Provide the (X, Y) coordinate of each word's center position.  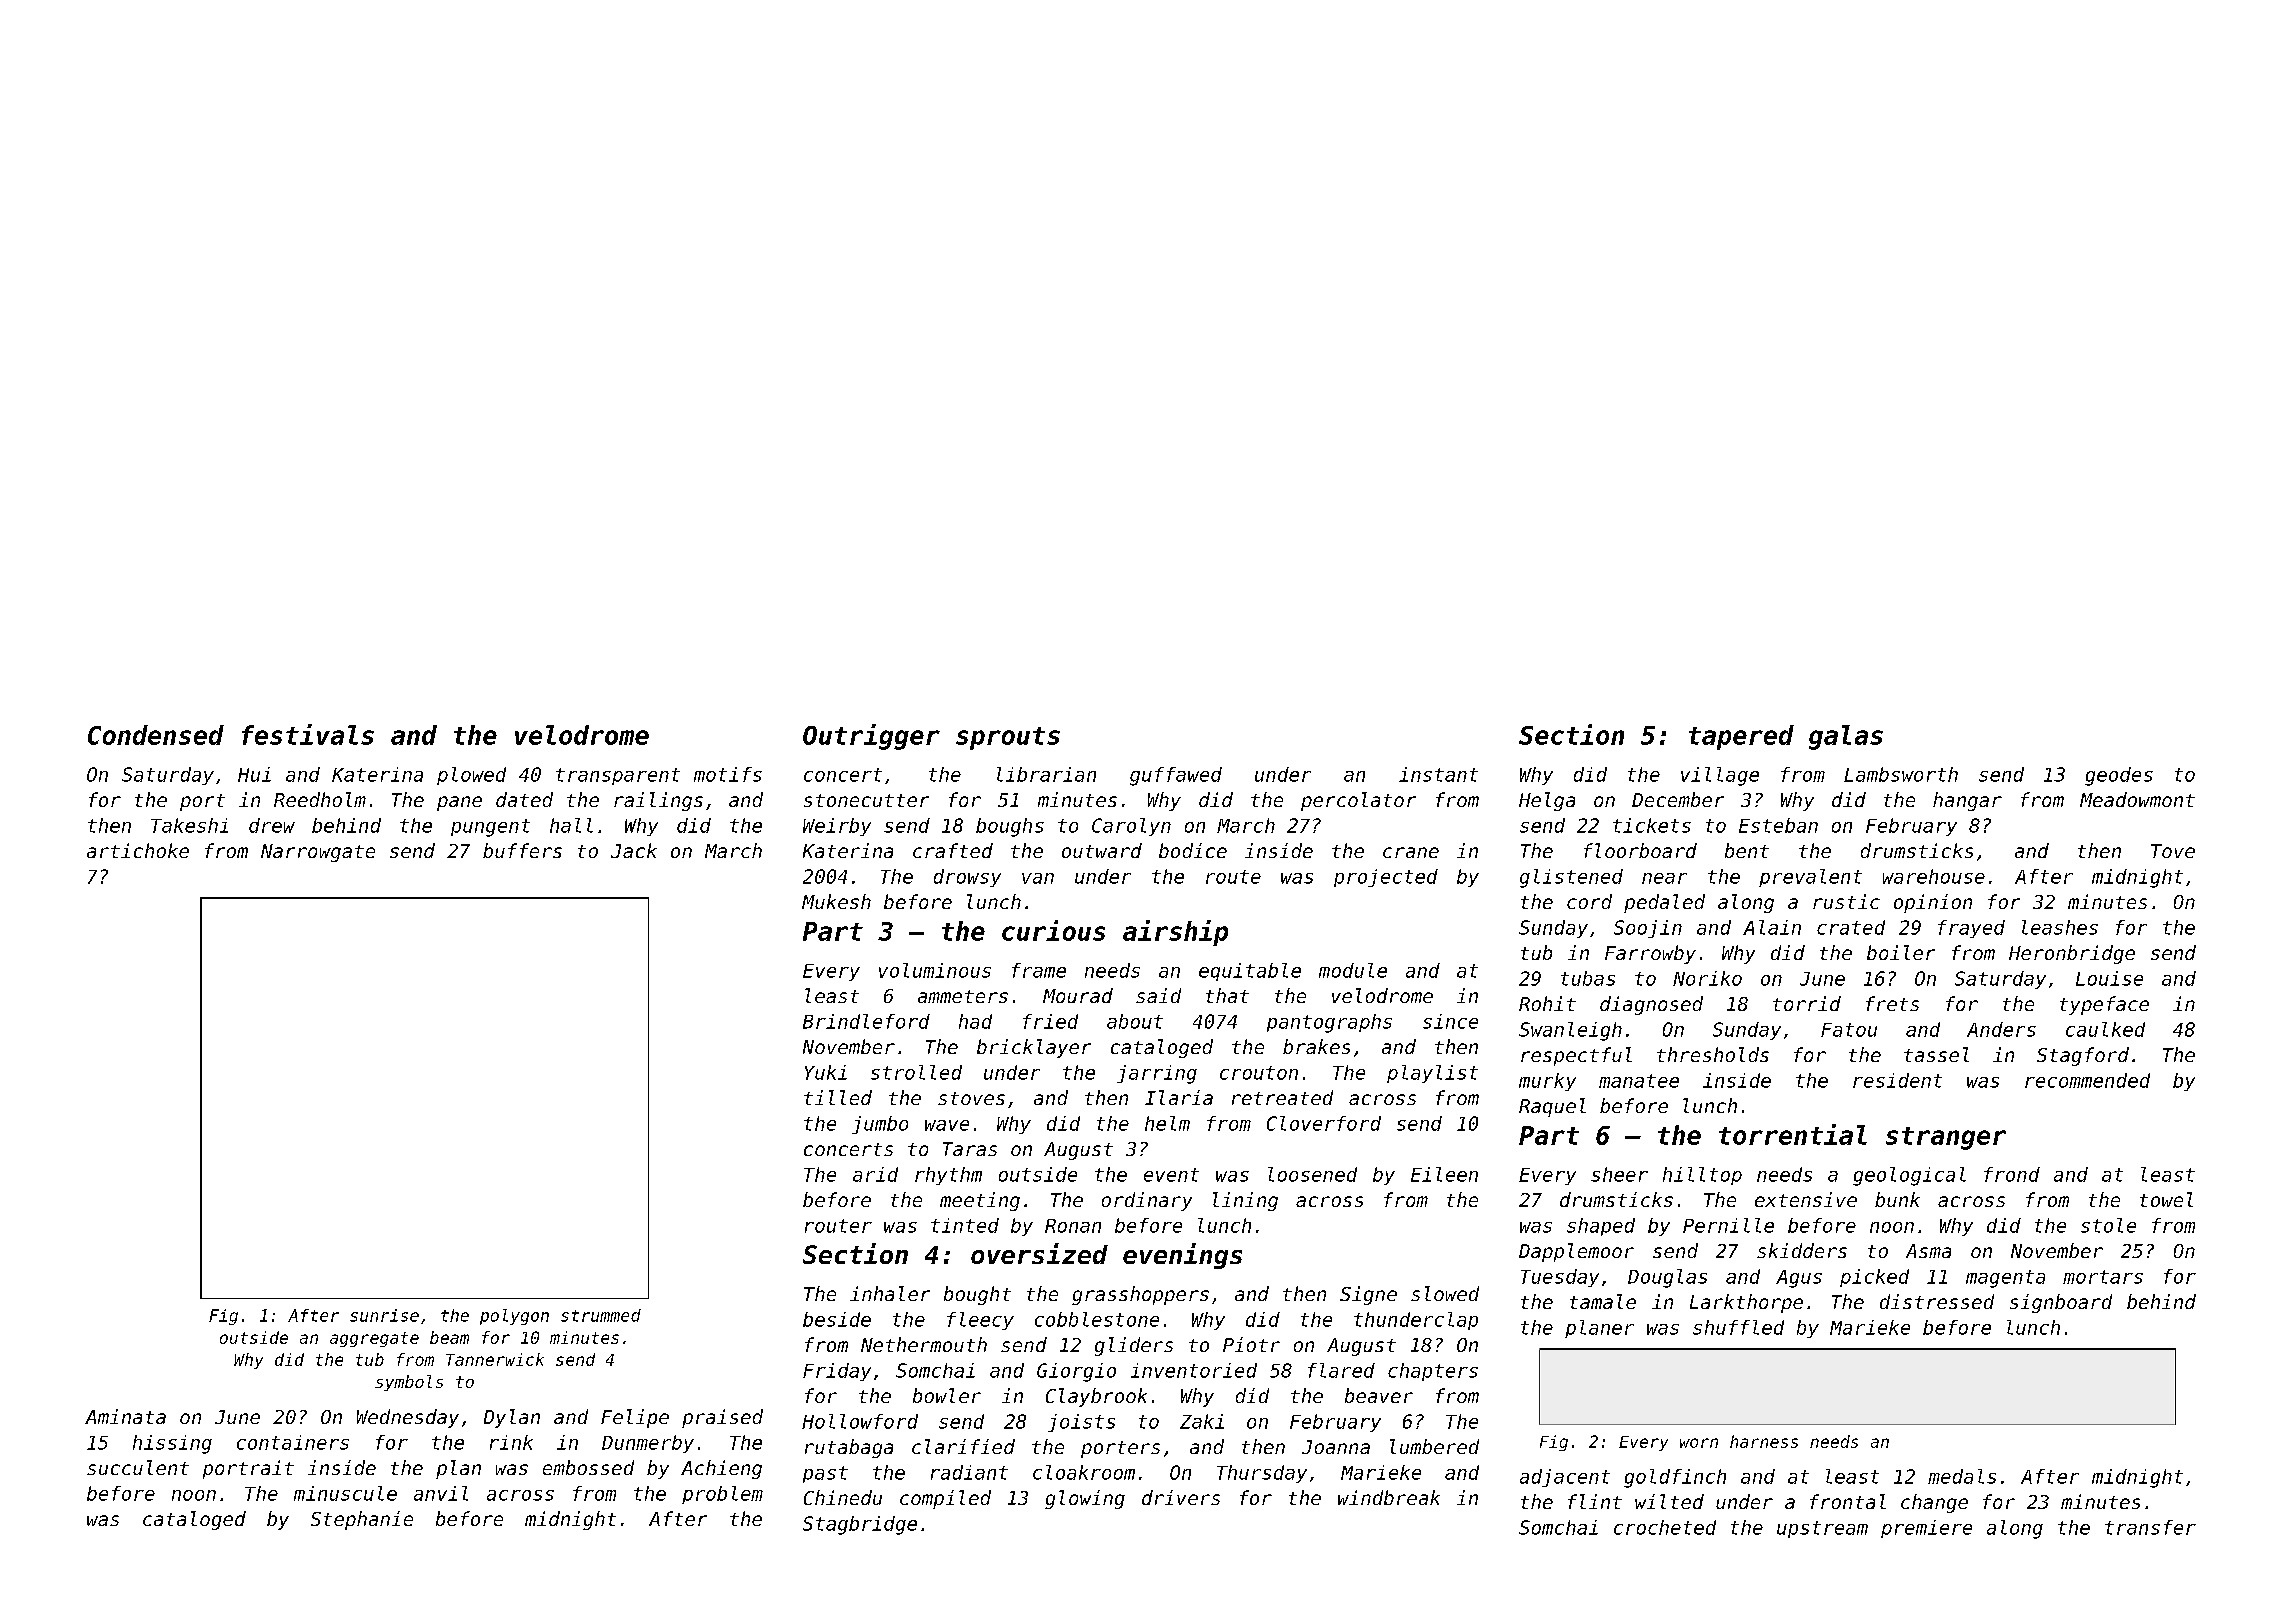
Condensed (156, 735)
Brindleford (866, 1021)
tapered (1741, 737)
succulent (138, 1467)
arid (875, 1174)
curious (1053, 930)
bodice (1193, 850)
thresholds (1713, 1054)
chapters (1433, 1372)
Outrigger (871, 737)
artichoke (138, 850)
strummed (601, 1315)
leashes (2060, 927)
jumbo (880, 1125)
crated (1851, 927)
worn (1699, 1443)
